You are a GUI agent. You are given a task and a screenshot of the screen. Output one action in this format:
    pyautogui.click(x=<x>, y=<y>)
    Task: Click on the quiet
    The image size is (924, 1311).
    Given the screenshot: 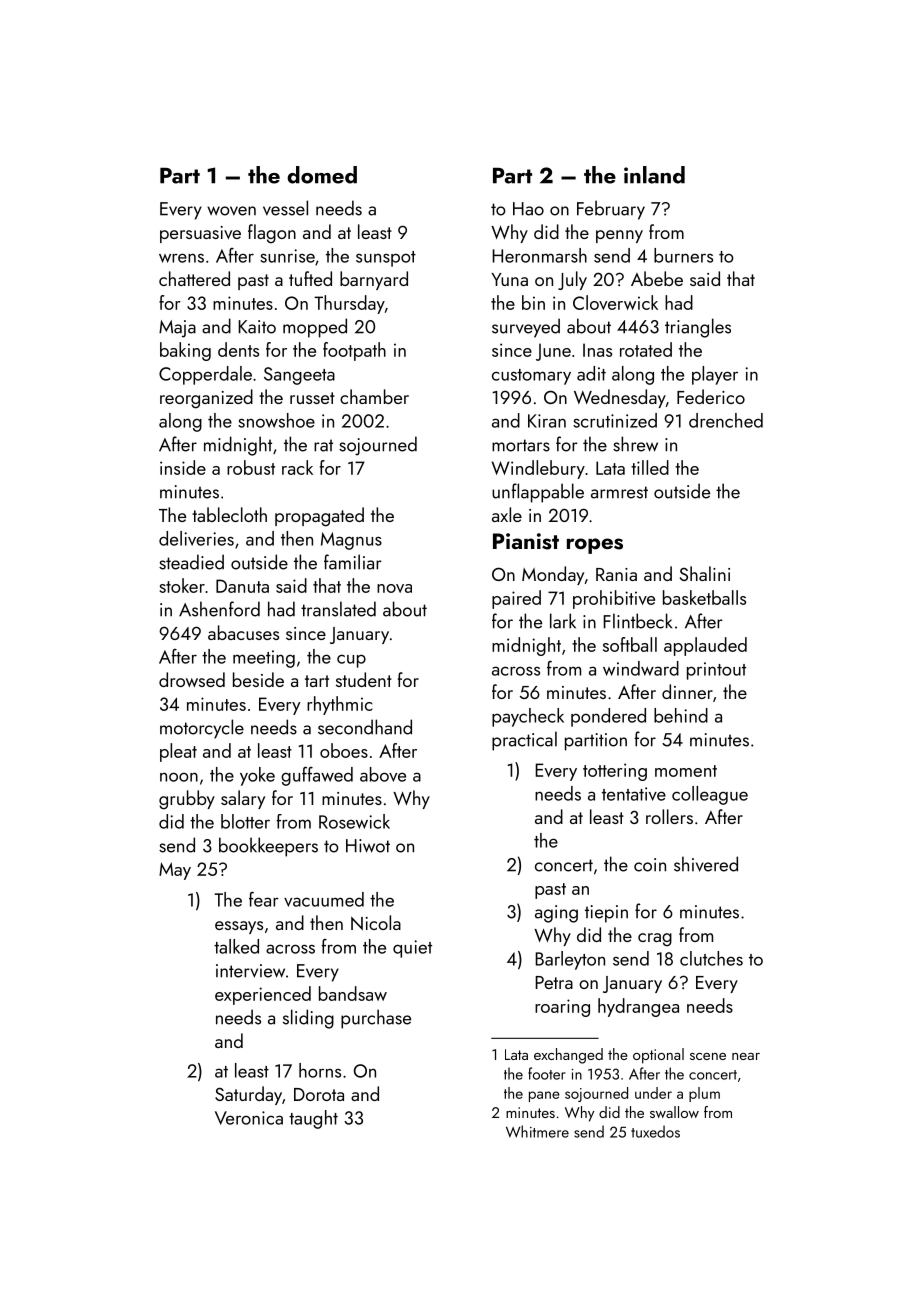 What is the action you would take?
    pyautogui.click(x=412, y=949)
